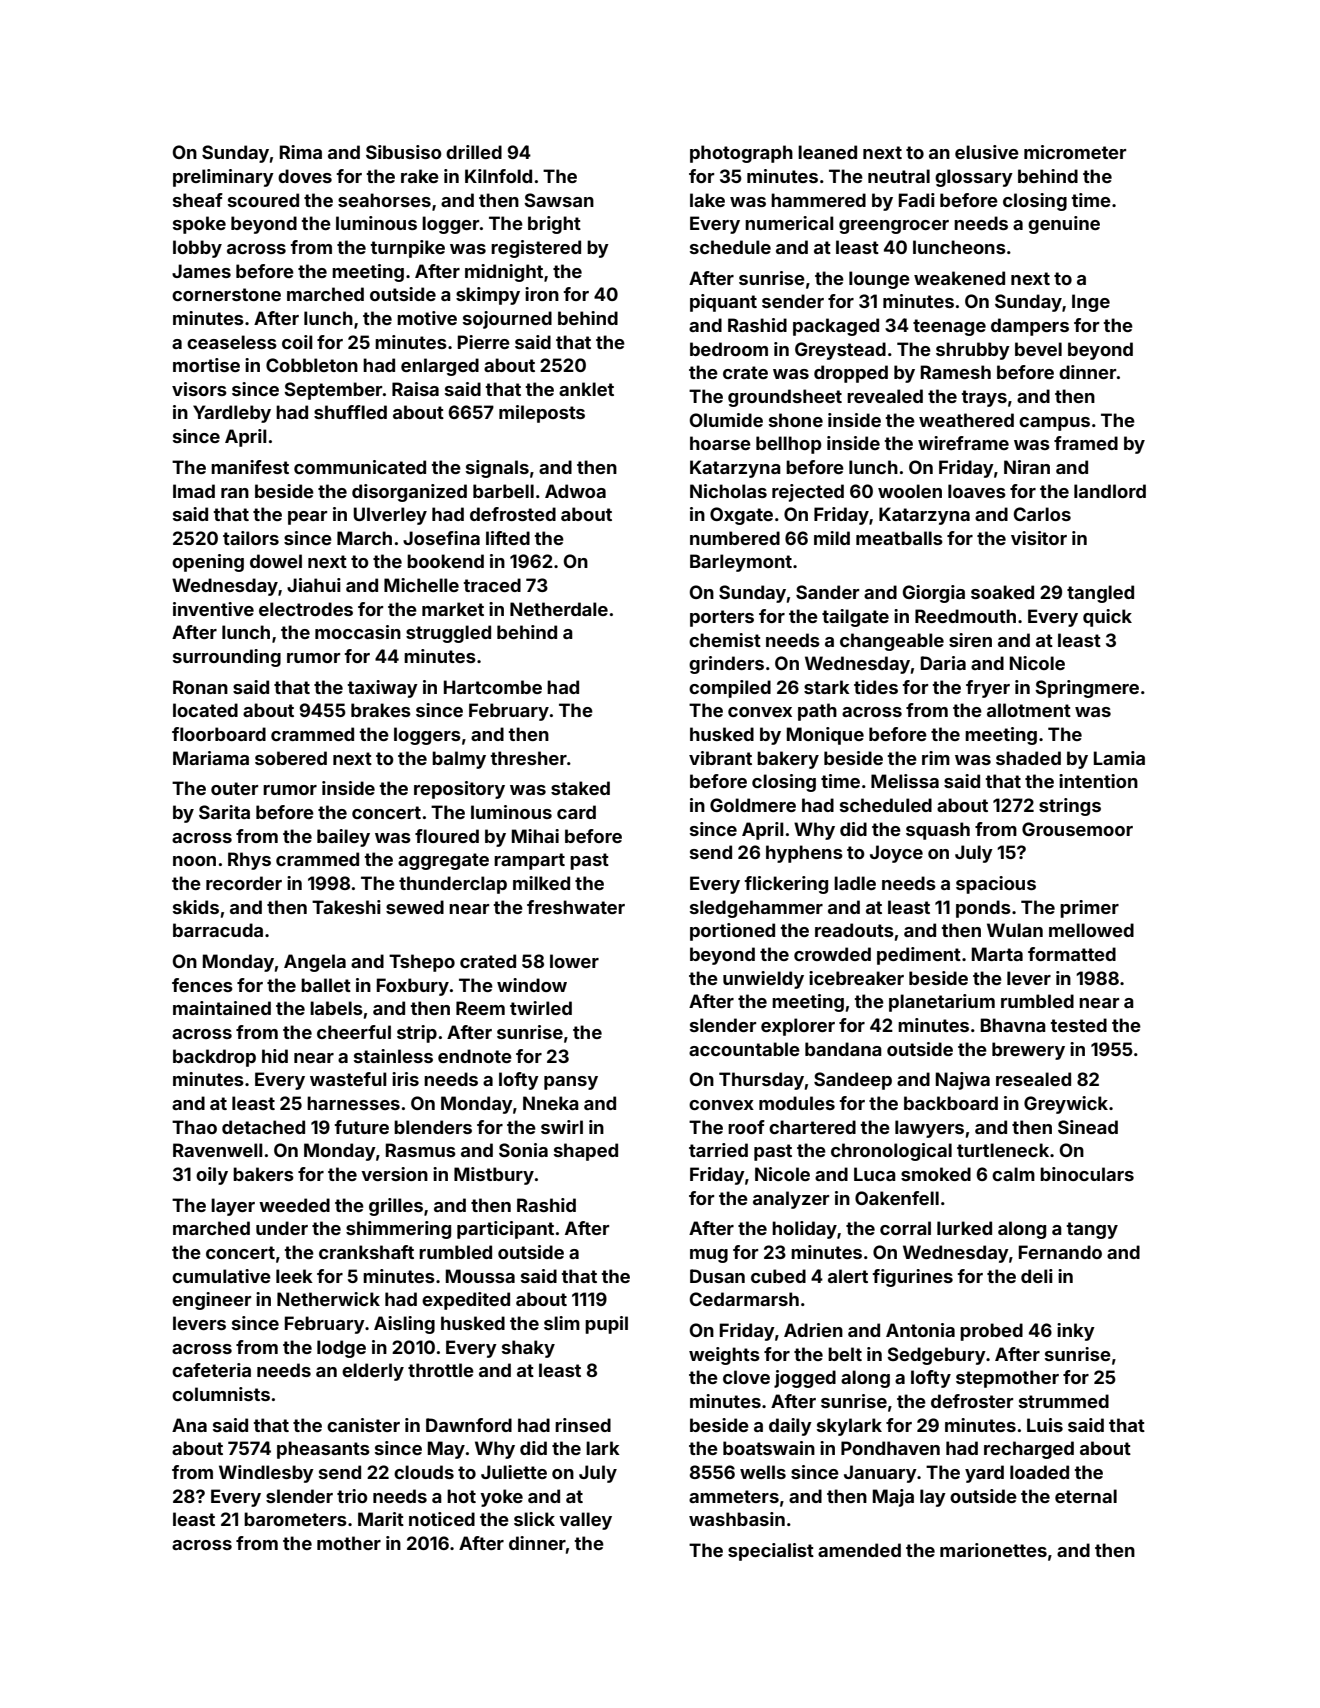 Image resolution: width=1320 pixels, height=1708 pixels. What do you see at coordinates (295, 1519) in the document?
I see `barometers` at bounding box center [295, 1519].
